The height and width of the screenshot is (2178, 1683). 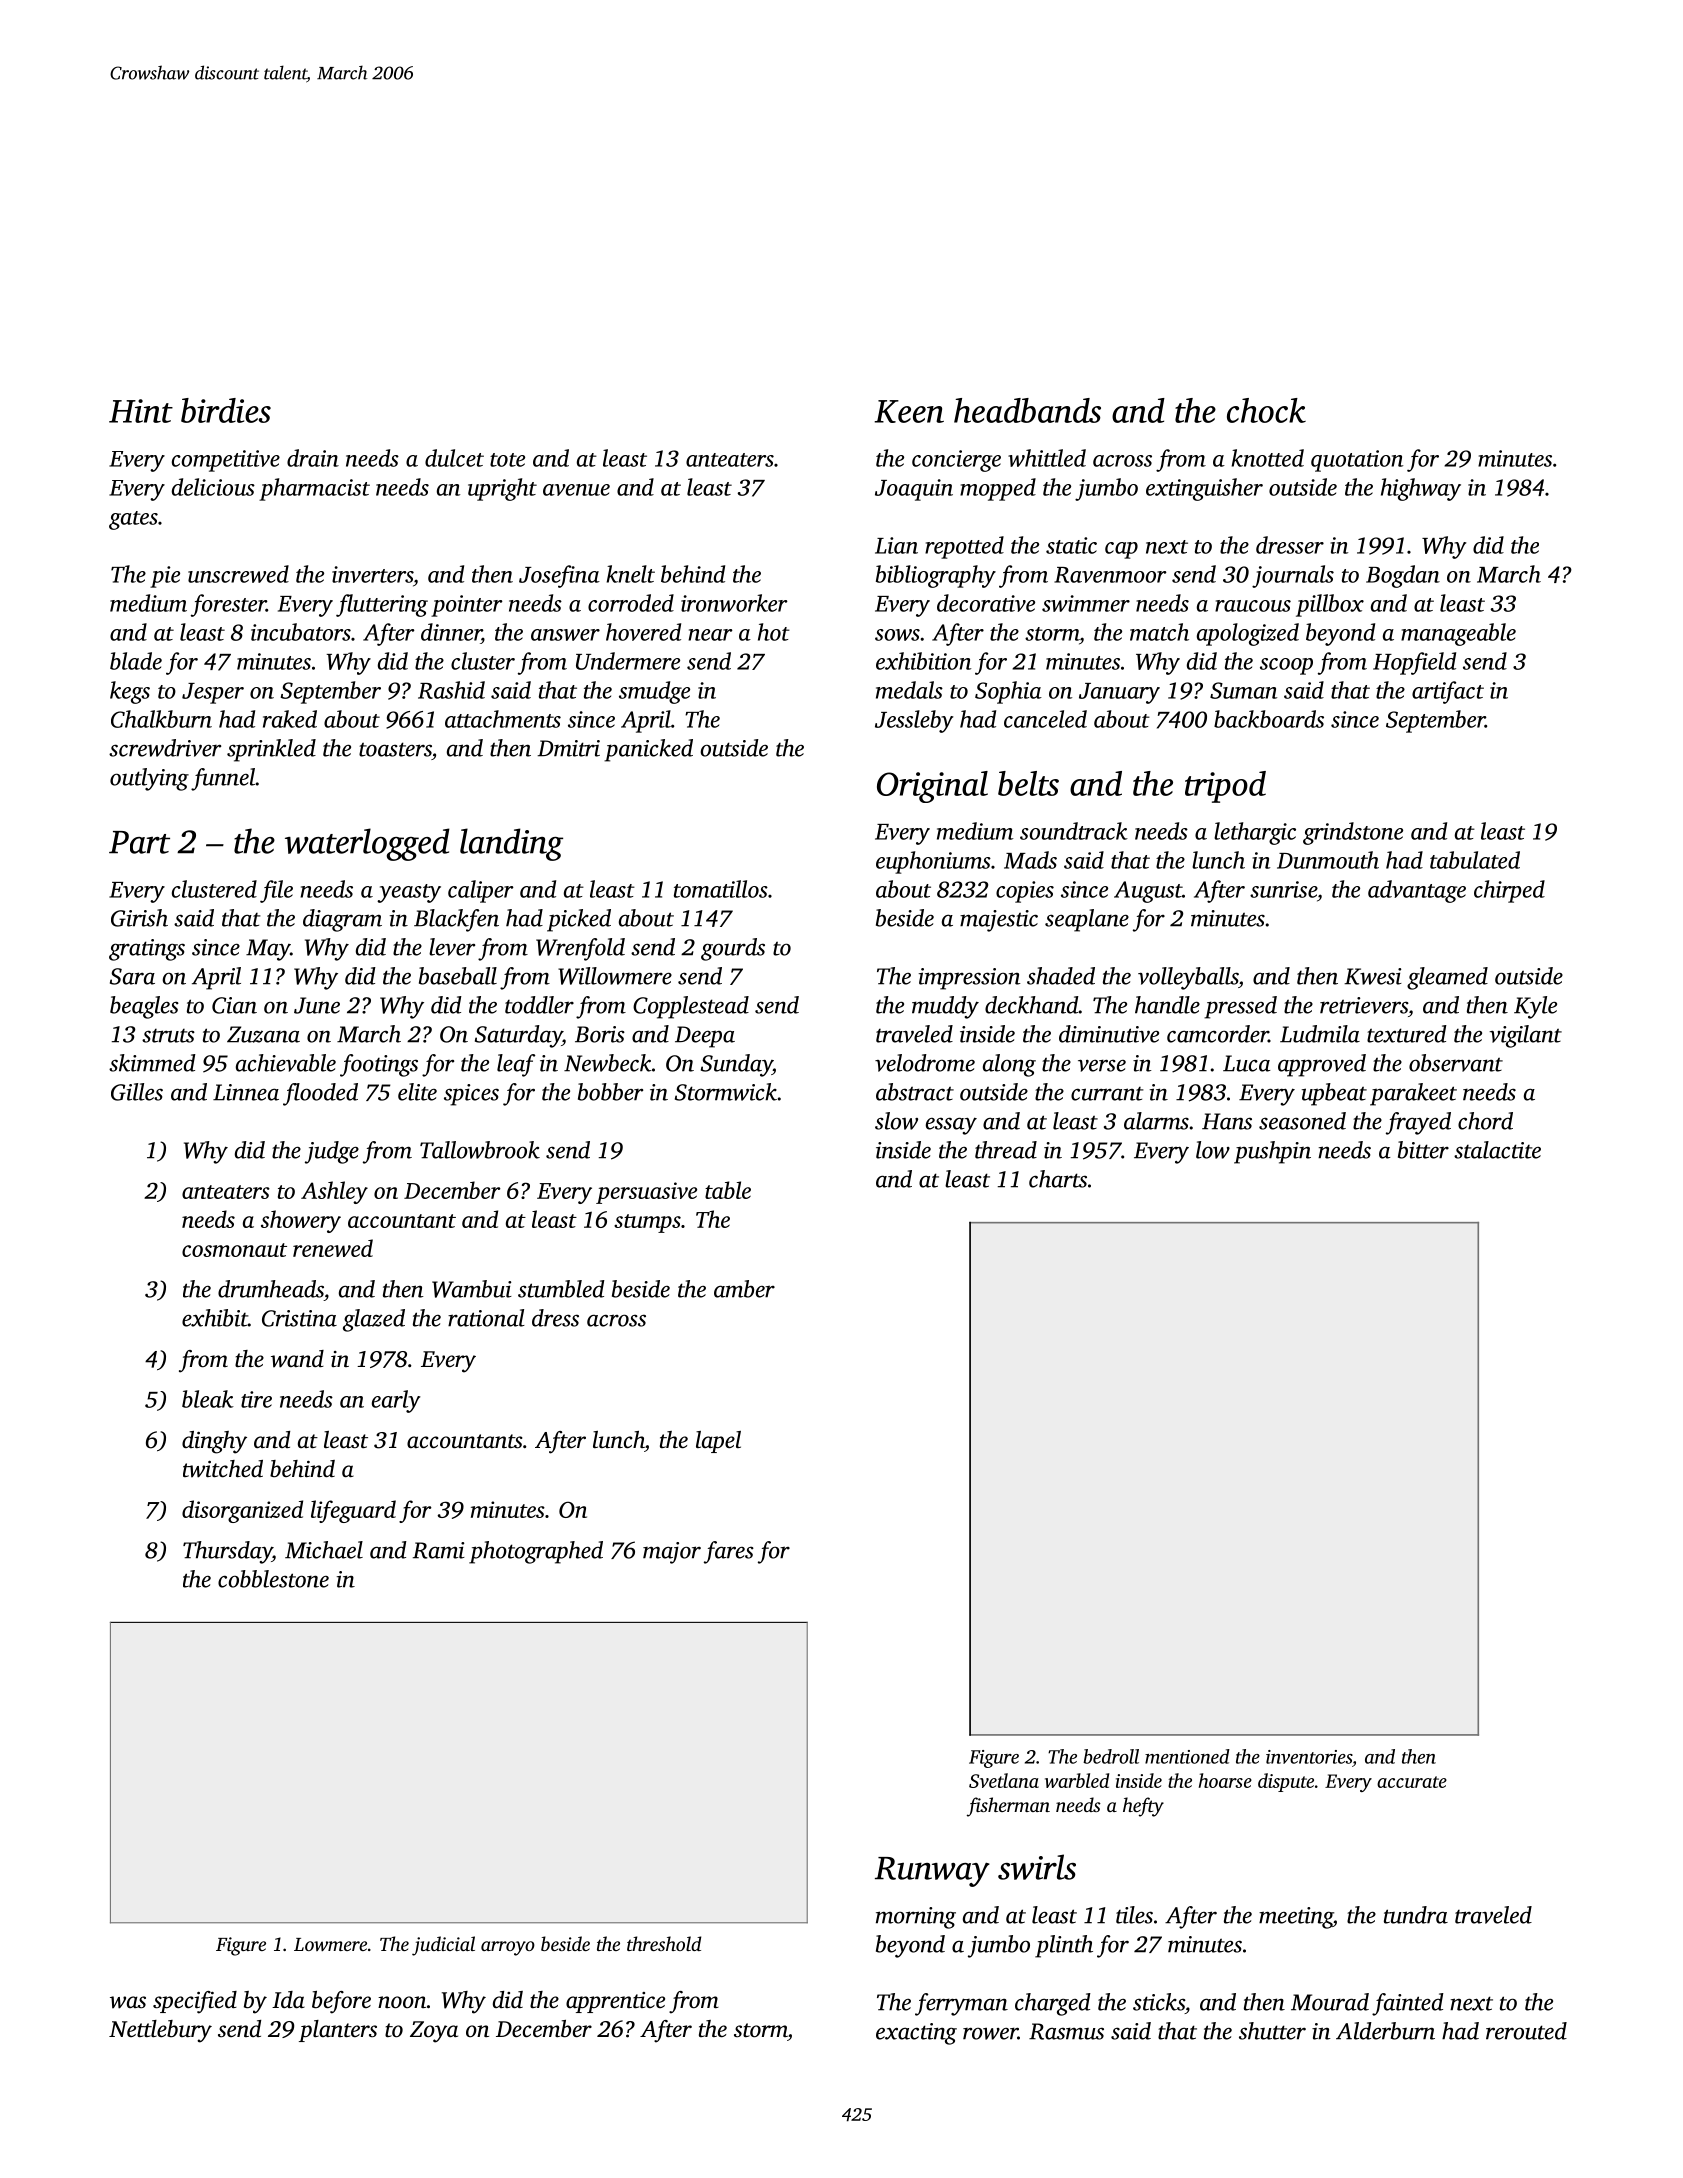 I want to click on baseball, so click(x=458, y=976).
